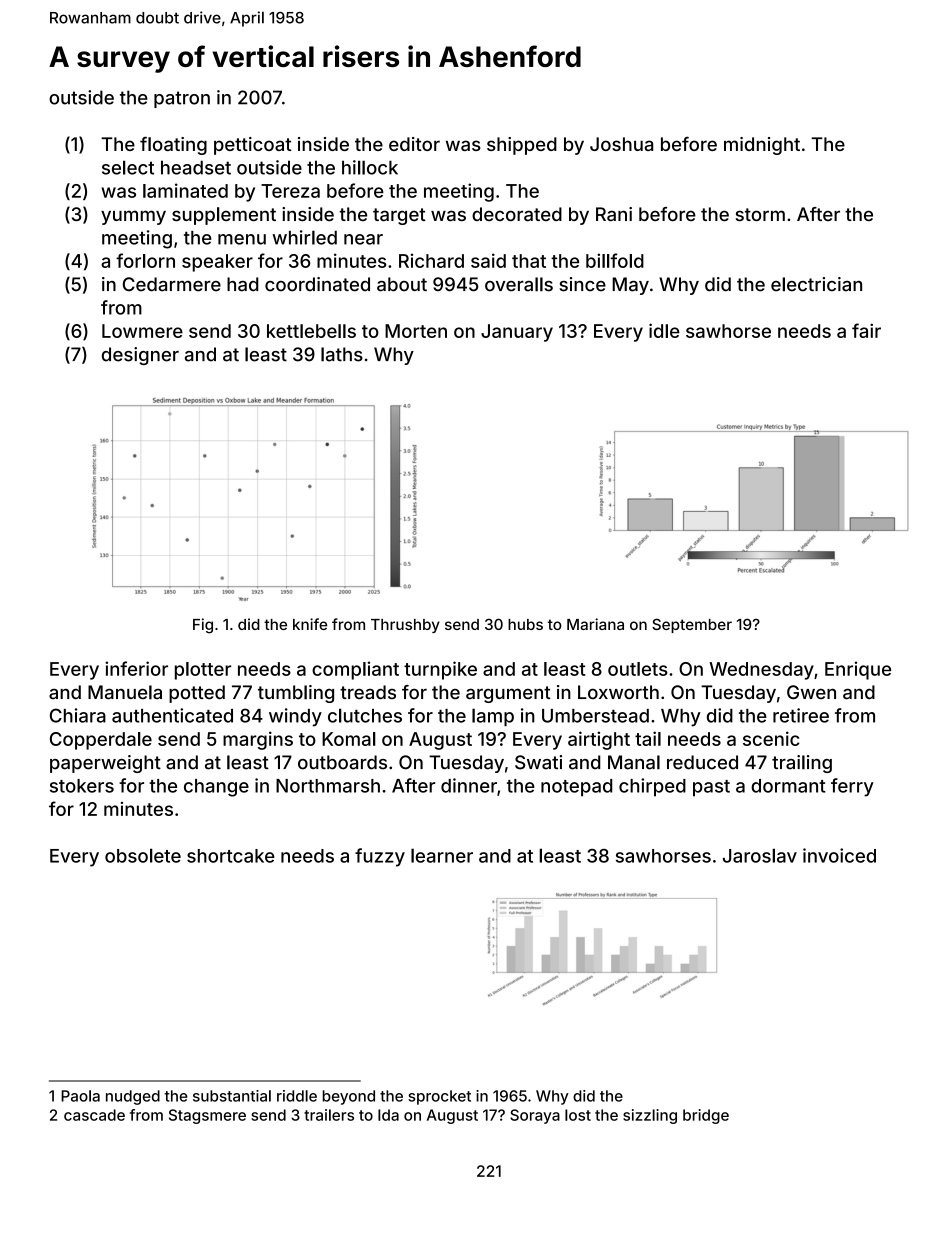 The height and width of the document is (1233, 952). What do you see at coordinates (578, 1115) in the document?
I see `lost` at bounding box center [578, 1115].
